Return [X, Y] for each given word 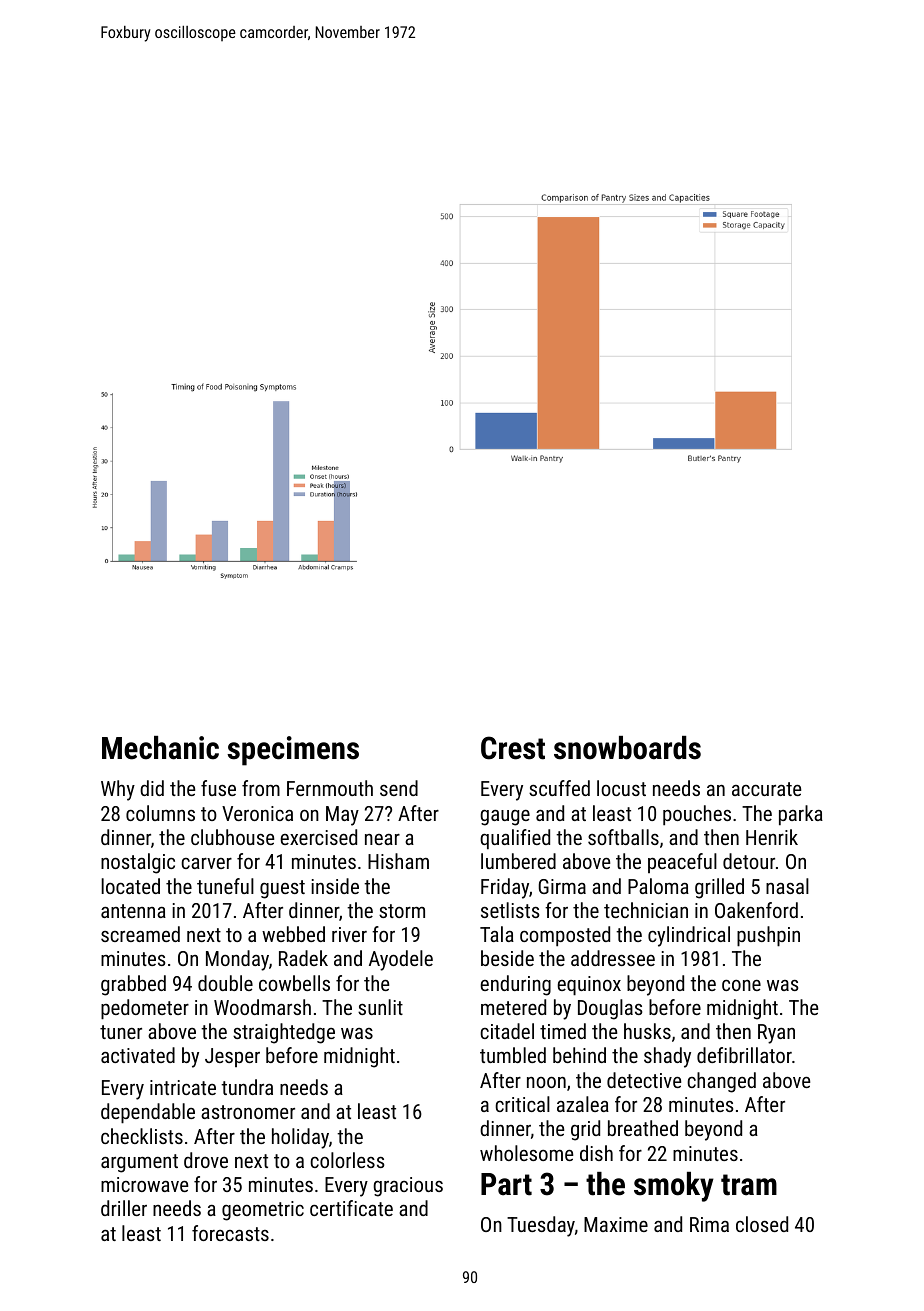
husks [647, 1031]
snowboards [627, 748]
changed [721, 1082]
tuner [121, 1032]
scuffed [559, 788]
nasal [787, 886]
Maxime [616, 1224]
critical [522, 1104]
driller [124, 1208]
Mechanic [160, 748]
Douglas [610, 1009]
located [130, 886]
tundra [247, 1087]
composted [565, 936]
